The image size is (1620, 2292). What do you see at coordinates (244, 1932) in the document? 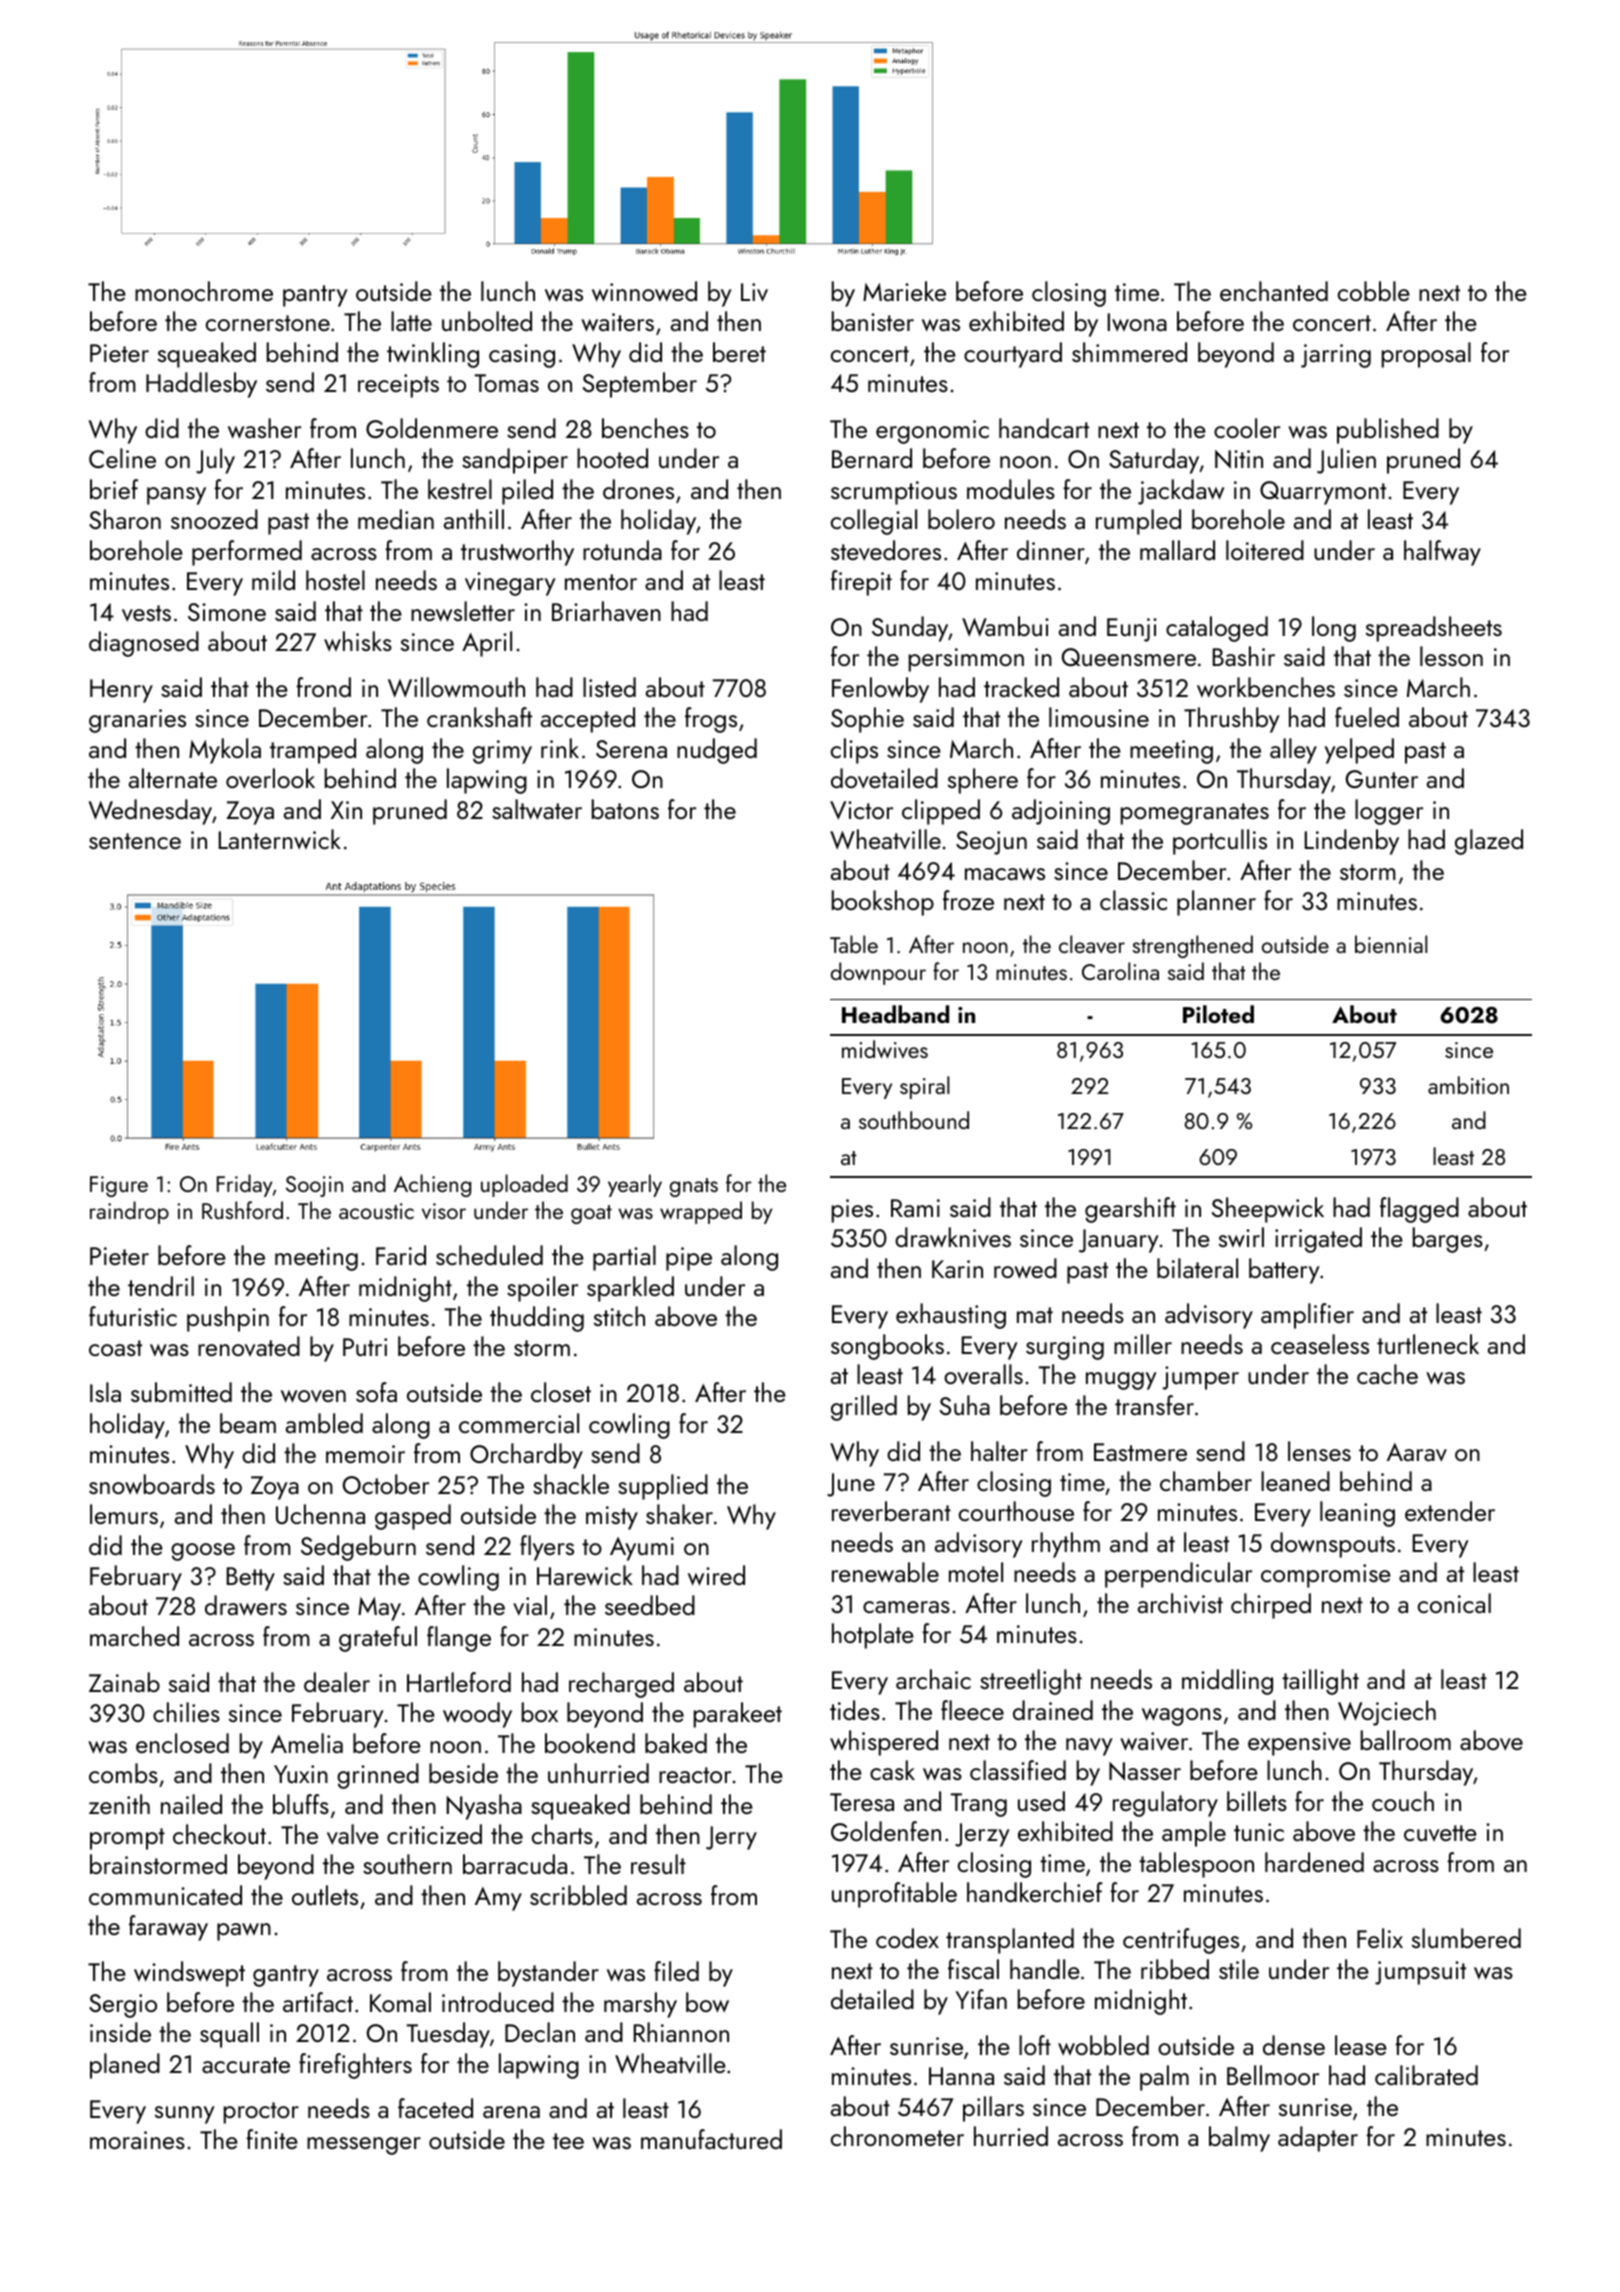
I see `pawn` at bounding box center [244, 1932].
